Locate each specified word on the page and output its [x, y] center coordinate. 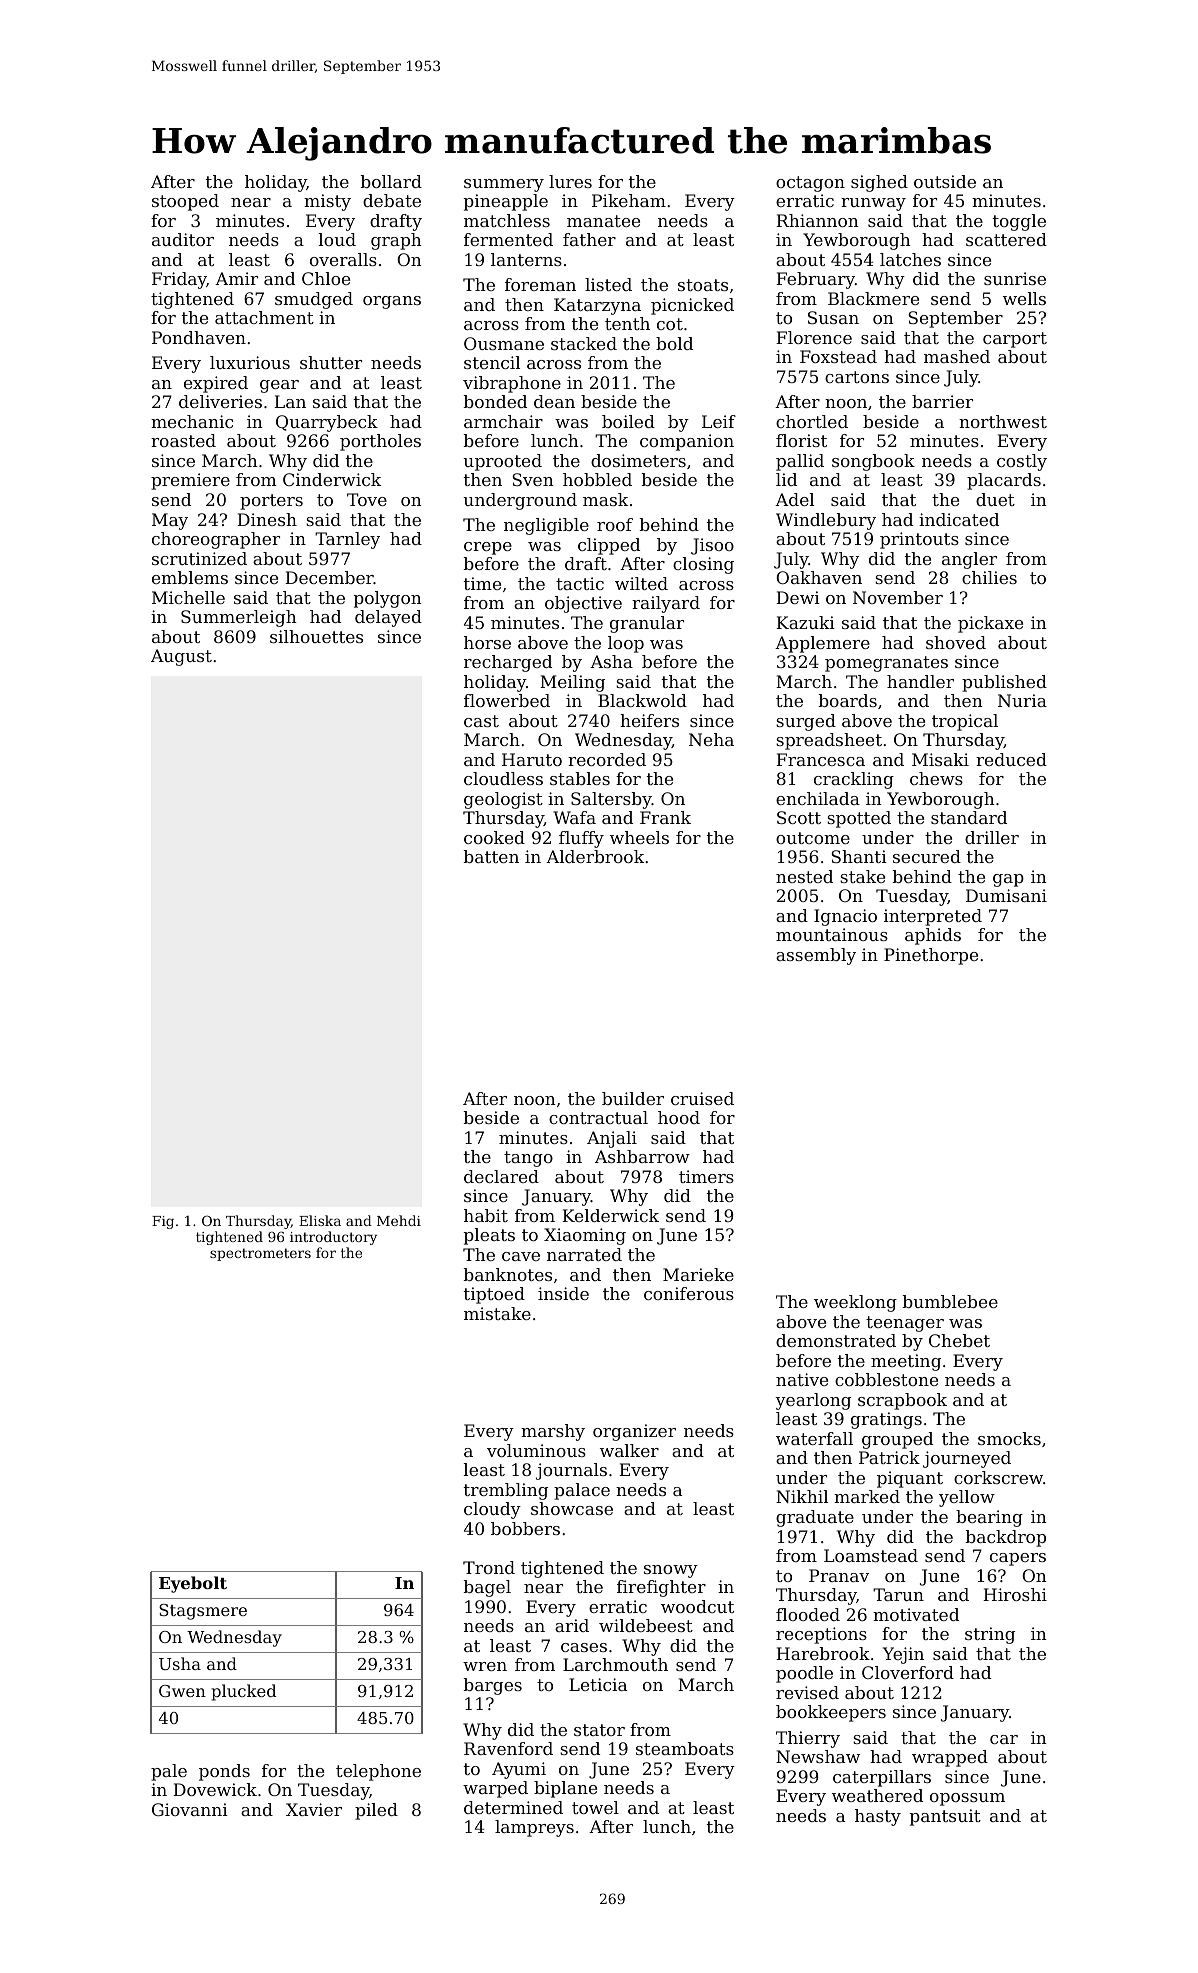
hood [679, 1117]
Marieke [698, 1274]
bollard [391, 181]
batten [491, 856]
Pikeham [629, 200]
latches [910, 259]
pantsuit [945, 1817]
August [181, 657]
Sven [533, 479]
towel [595, 1807]
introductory [333, 1238]
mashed [957, 356]
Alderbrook [595, 856]
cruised [702, 1098]
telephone [378, 1772]
